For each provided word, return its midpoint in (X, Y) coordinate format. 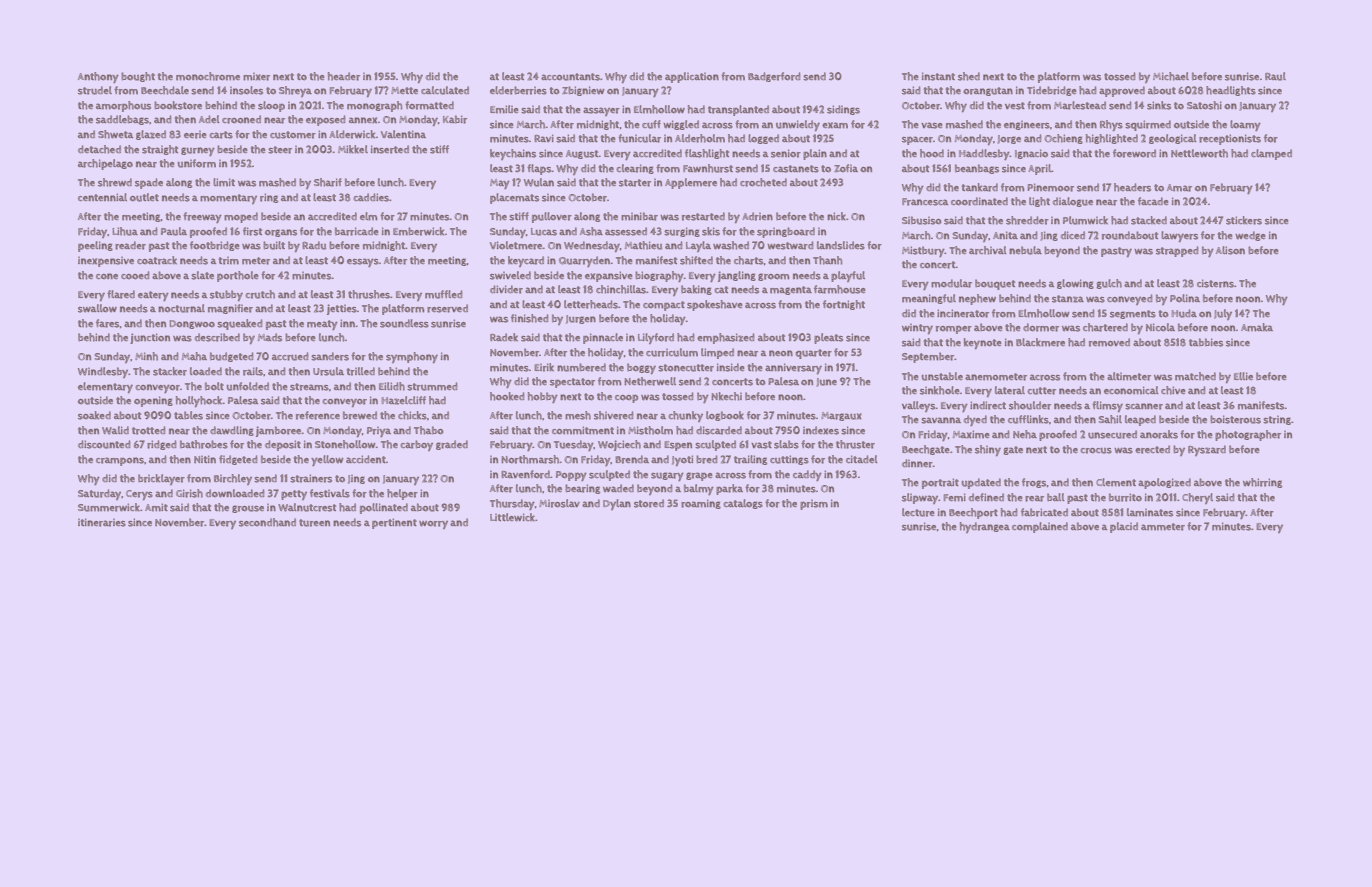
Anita (1005, 235)
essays (363, 262)
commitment (583, 430)
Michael (1171, 76)
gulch (1109, 284)
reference (318, 415)
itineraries (102, 522)
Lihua (125, 231)
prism (814, 505)
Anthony (98, 77)
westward (790, 245)
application (692, 77)
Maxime (971, 434)
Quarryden (585, 261)
